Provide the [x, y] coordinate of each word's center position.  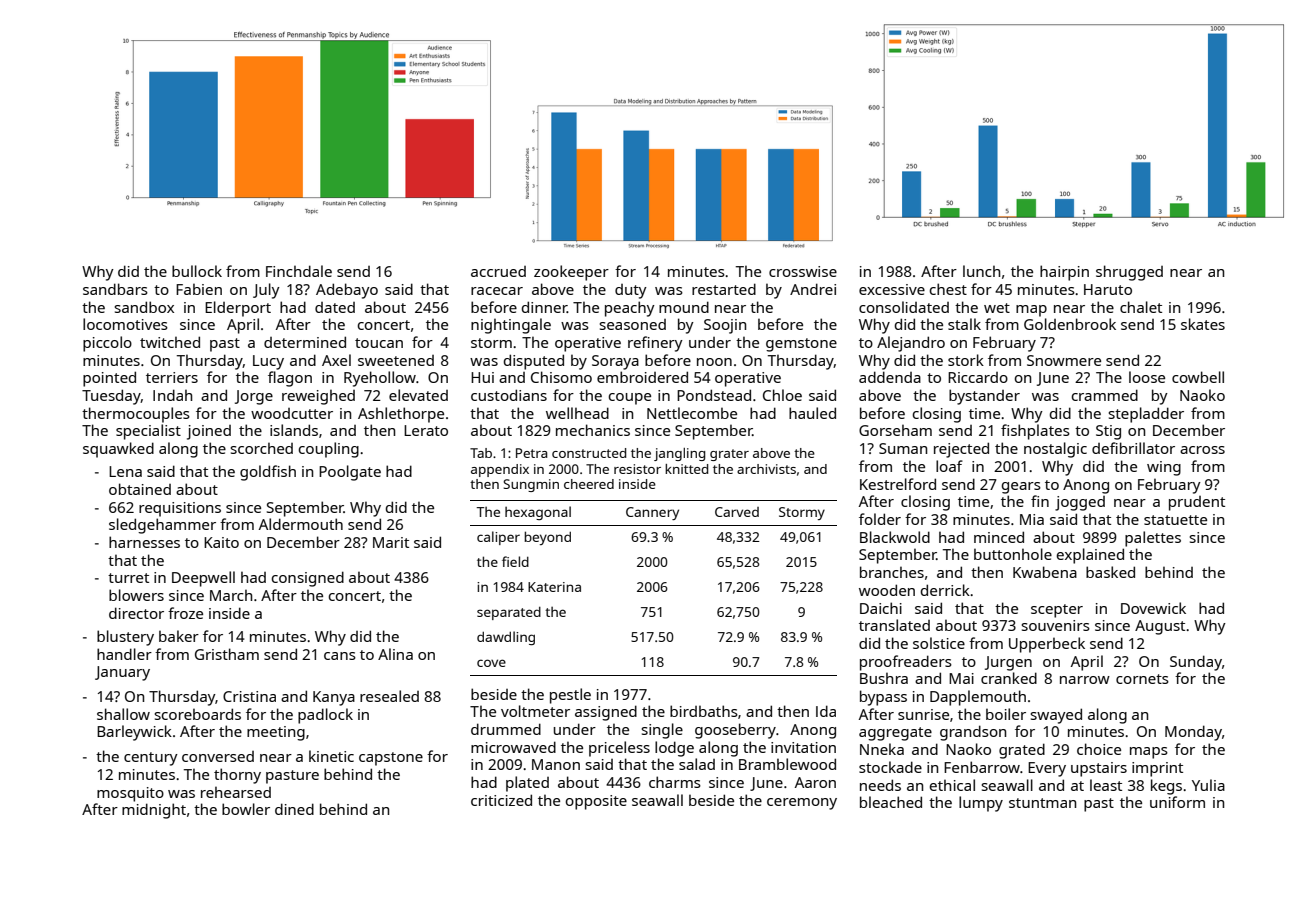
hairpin [1064, 273]
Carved [737, 512]
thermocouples [136, 415]
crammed [1105, 395]
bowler [246, 809]
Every [1047, 769]
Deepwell [203, 579]
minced [999, 537]
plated [527, 784]
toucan [379, 343]
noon [714, 362]
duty [631, 291]
